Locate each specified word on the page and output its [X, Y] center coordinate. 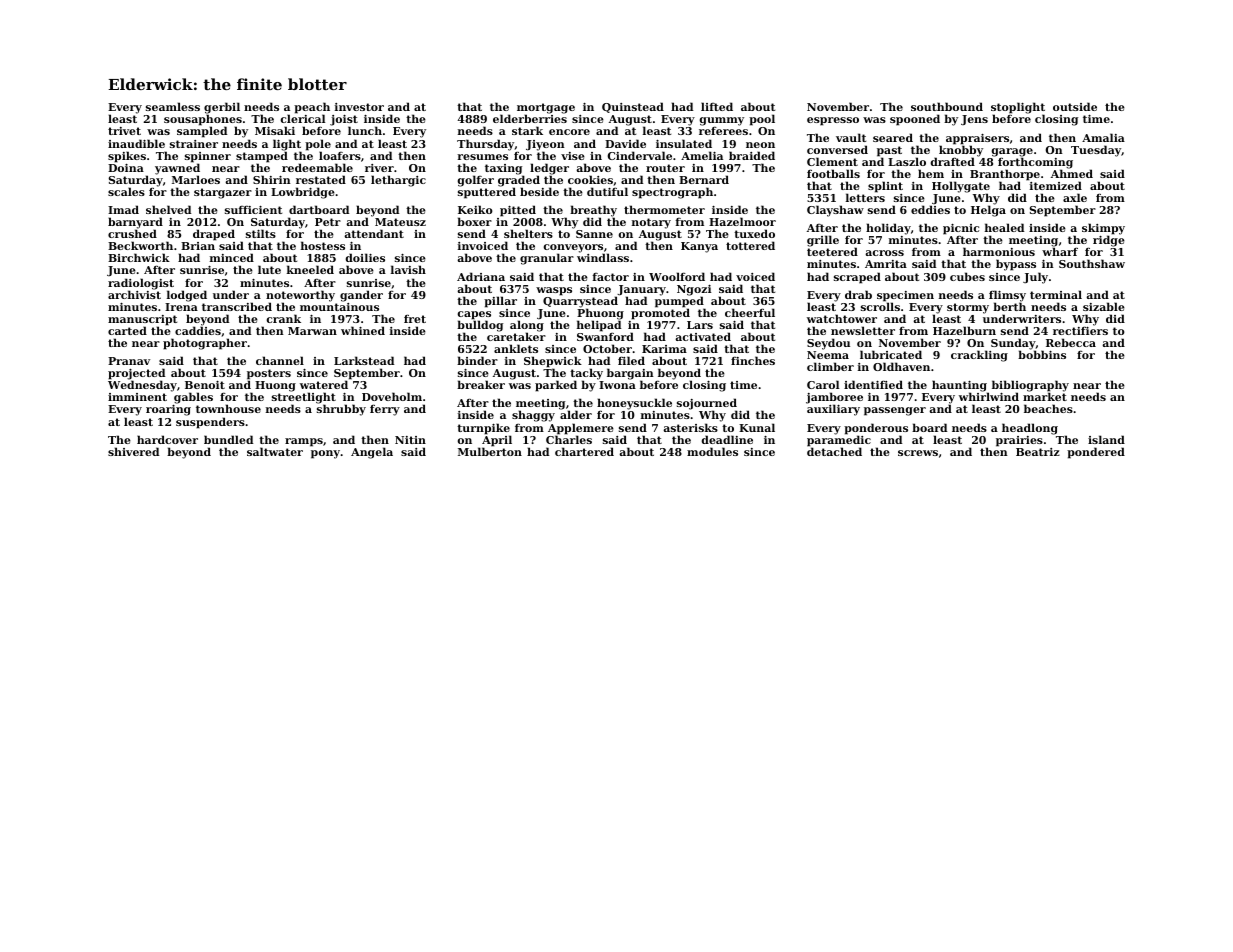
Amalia [1103, 137]
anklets [516, 348]
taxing [503, 169]
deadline [727, 439]
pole [318, 145]
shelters [528, 233]
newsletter [863, 330]
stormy [968, 308]
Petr [328, 222]
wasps [554, 291]
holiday [888, 229]
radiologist [141, 284]
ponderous [876, 429]
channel [280, 360]
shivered [133, 451]
